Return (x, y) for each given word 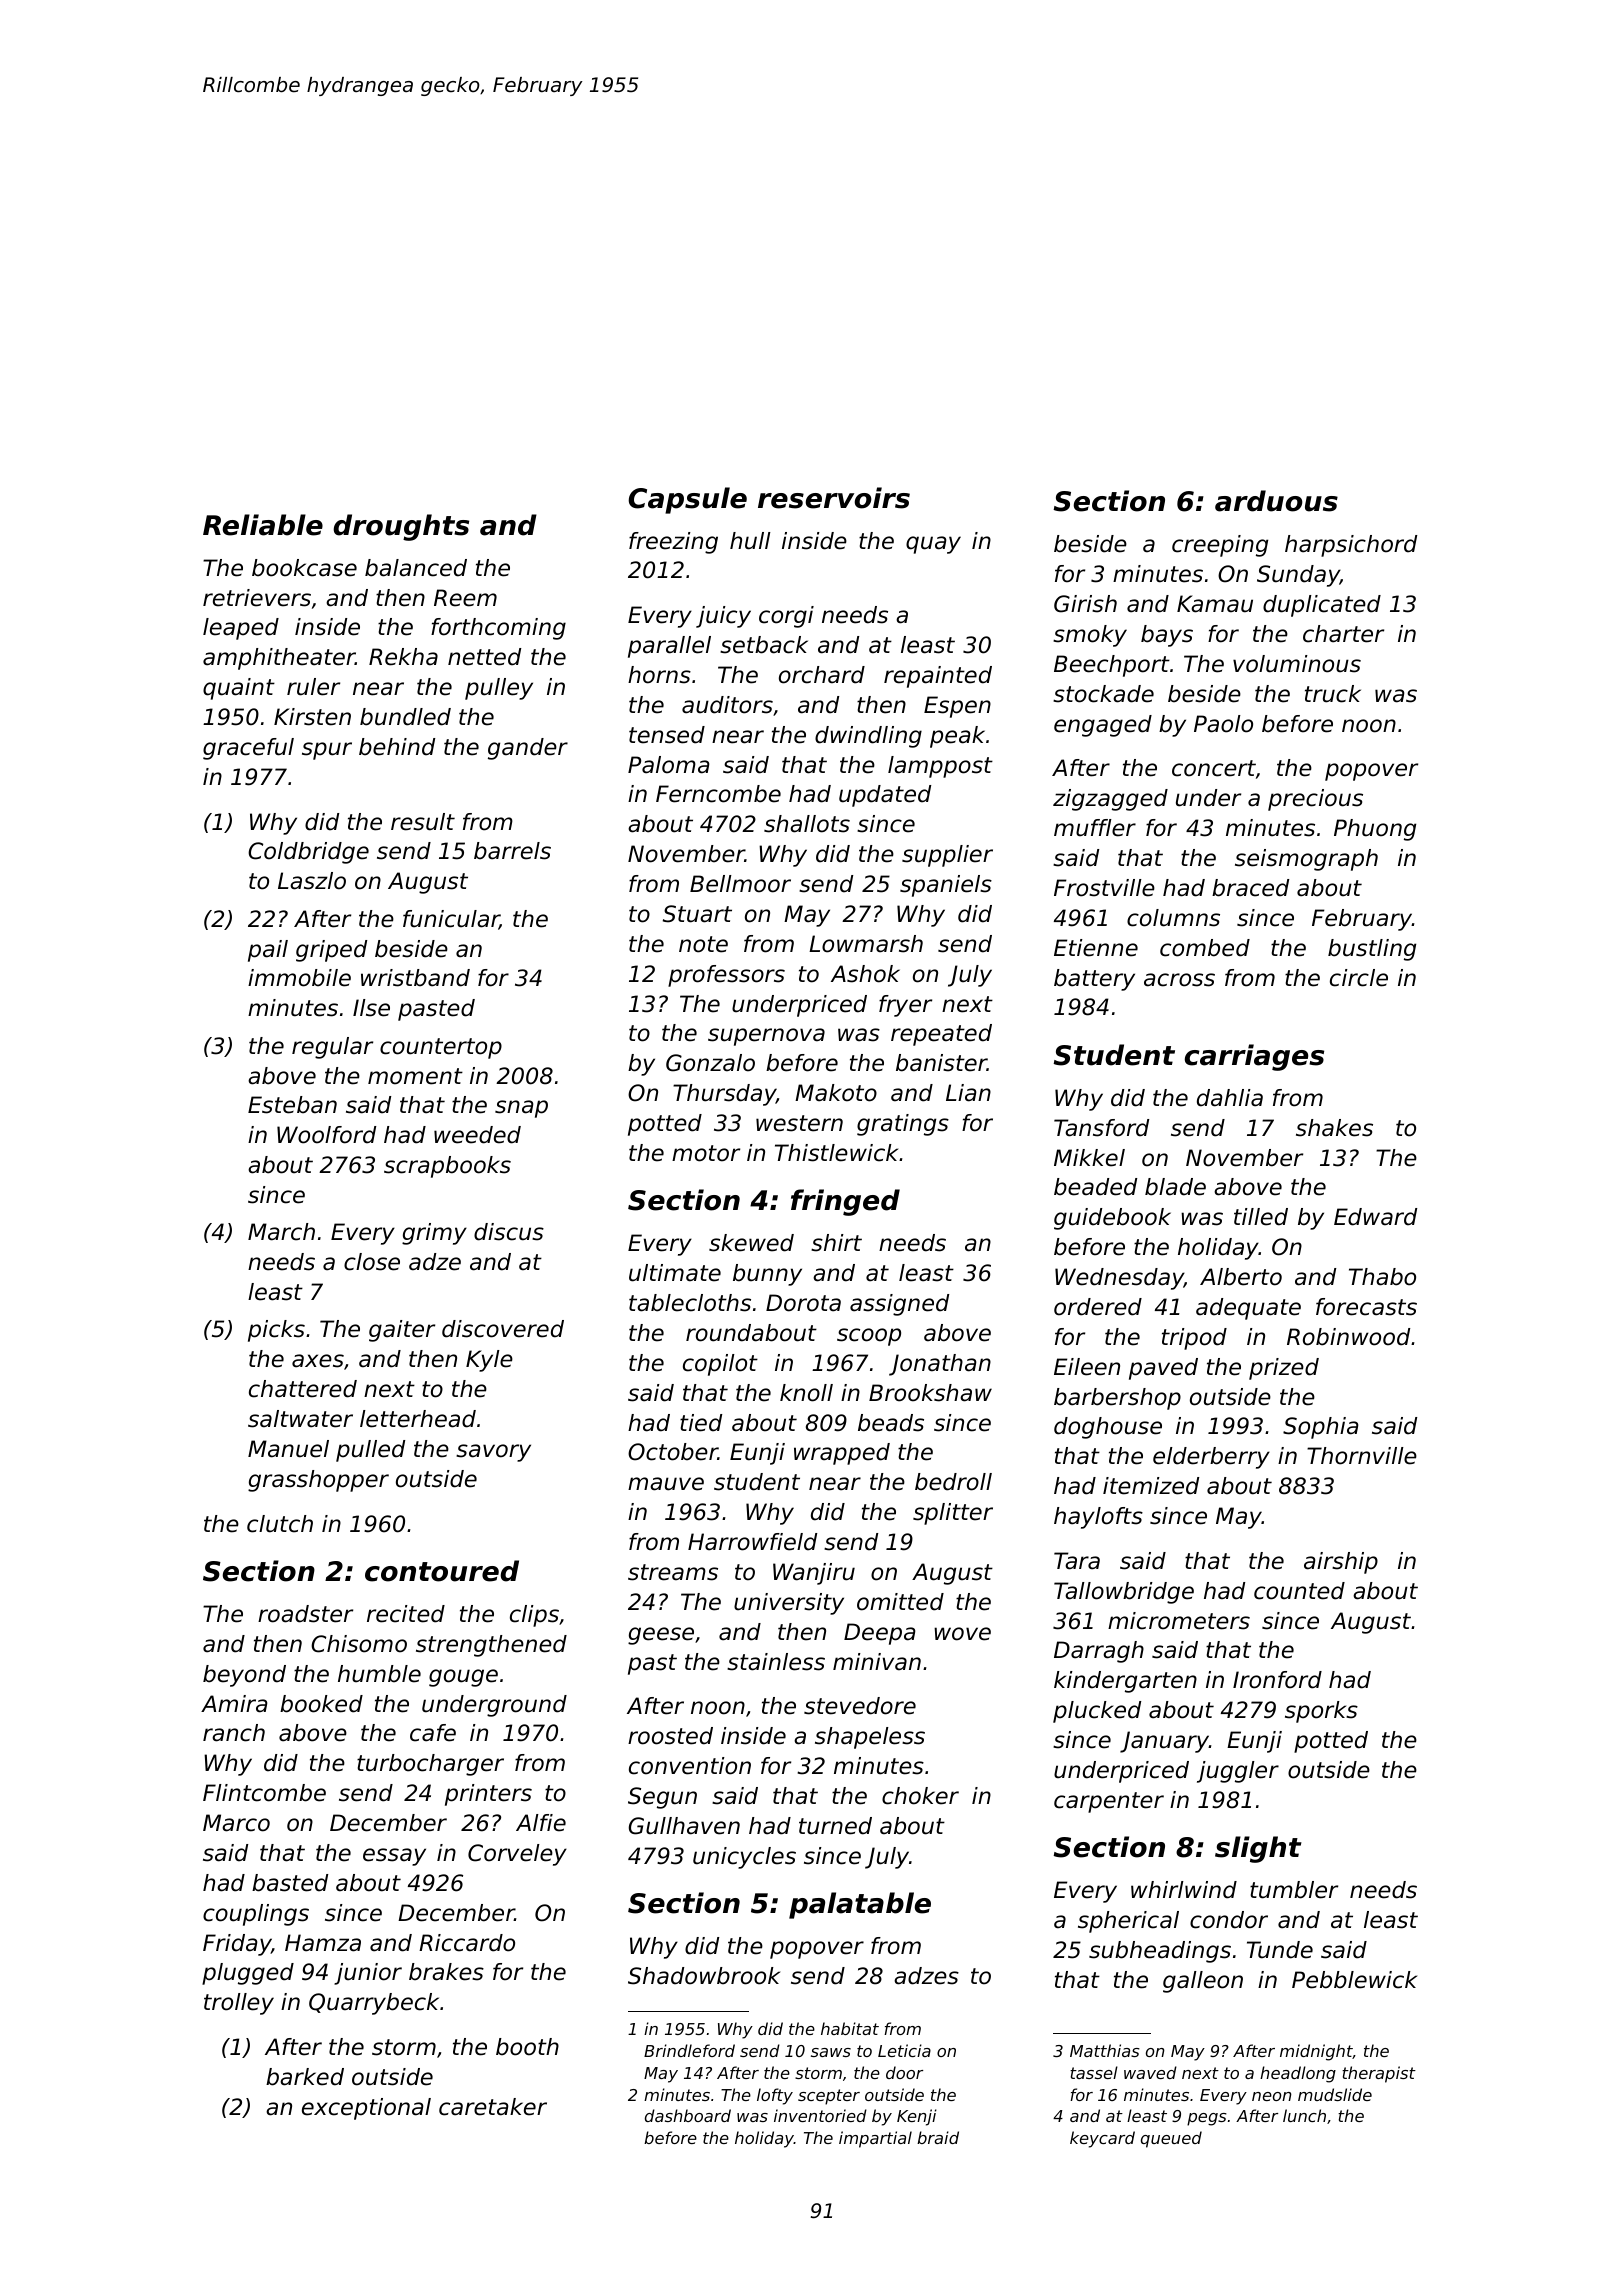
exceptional (366, 2109)
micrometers (1179, 1621)
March (281, 1232)
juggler (1238, 1772)
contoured (442, 1571)
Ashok (865, 974)
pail (268, 951)
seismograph (1306, 860)
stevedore (860, 1706)
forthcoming (498, 629)
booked (321, 1704)
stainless (776, 1662)
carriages (1254, 1057)
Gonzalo (710, 1063)
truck (1333, 694)
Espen (957, 707)
